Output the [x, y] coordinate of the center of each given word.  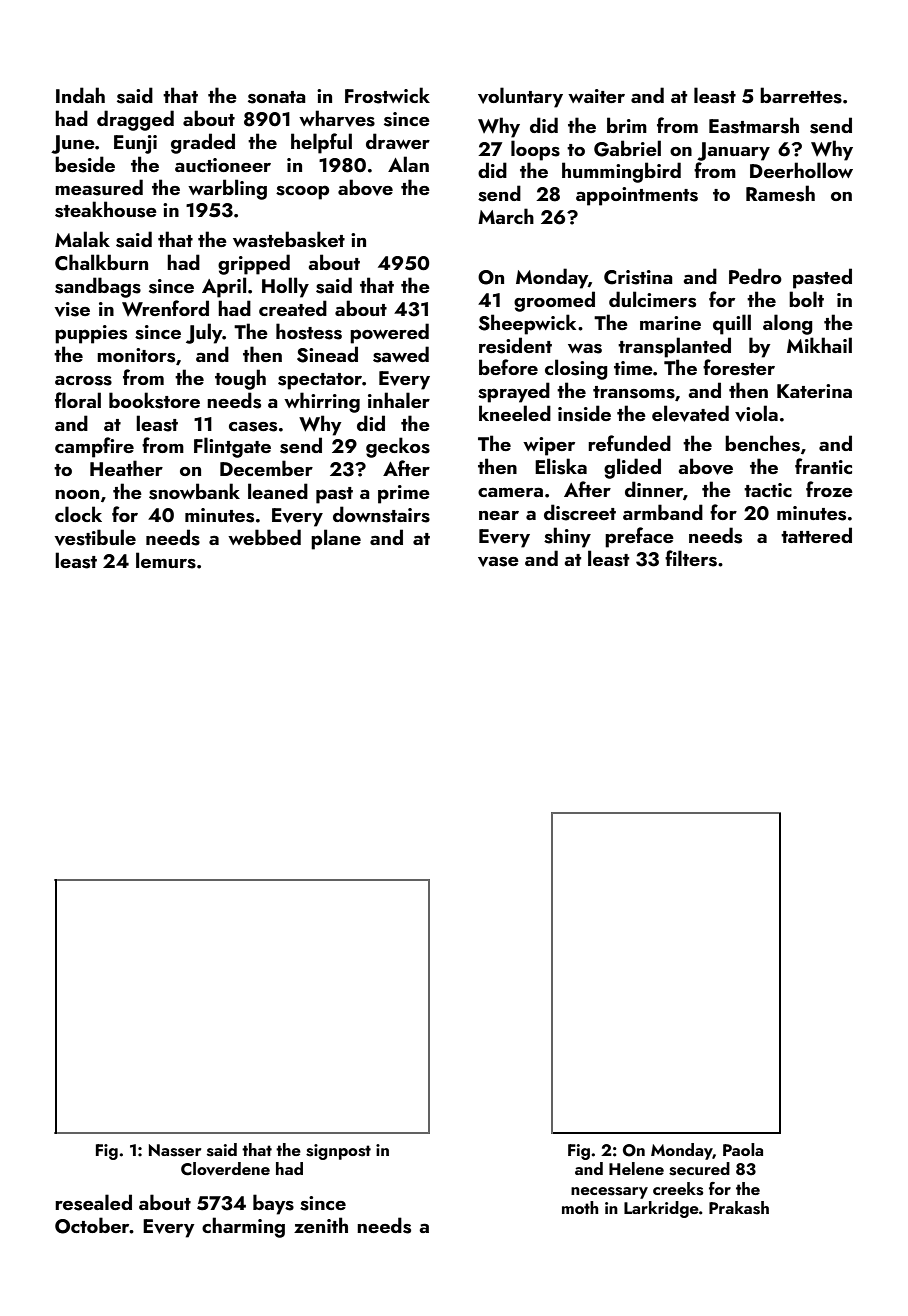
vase [498, 561]
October [92, 1225]
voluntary [520, 97]
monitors [136, 355]
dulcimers [652, 299]
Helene [636, 1168]
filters [691, 558]
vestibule [95, 537]
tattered [816, 535]
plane [336, 539]
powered [389, 333]
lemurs [166, 560]
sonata [277, 97]
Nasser [175, 1150]
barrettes [801, 95]
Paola [743, 1149]
